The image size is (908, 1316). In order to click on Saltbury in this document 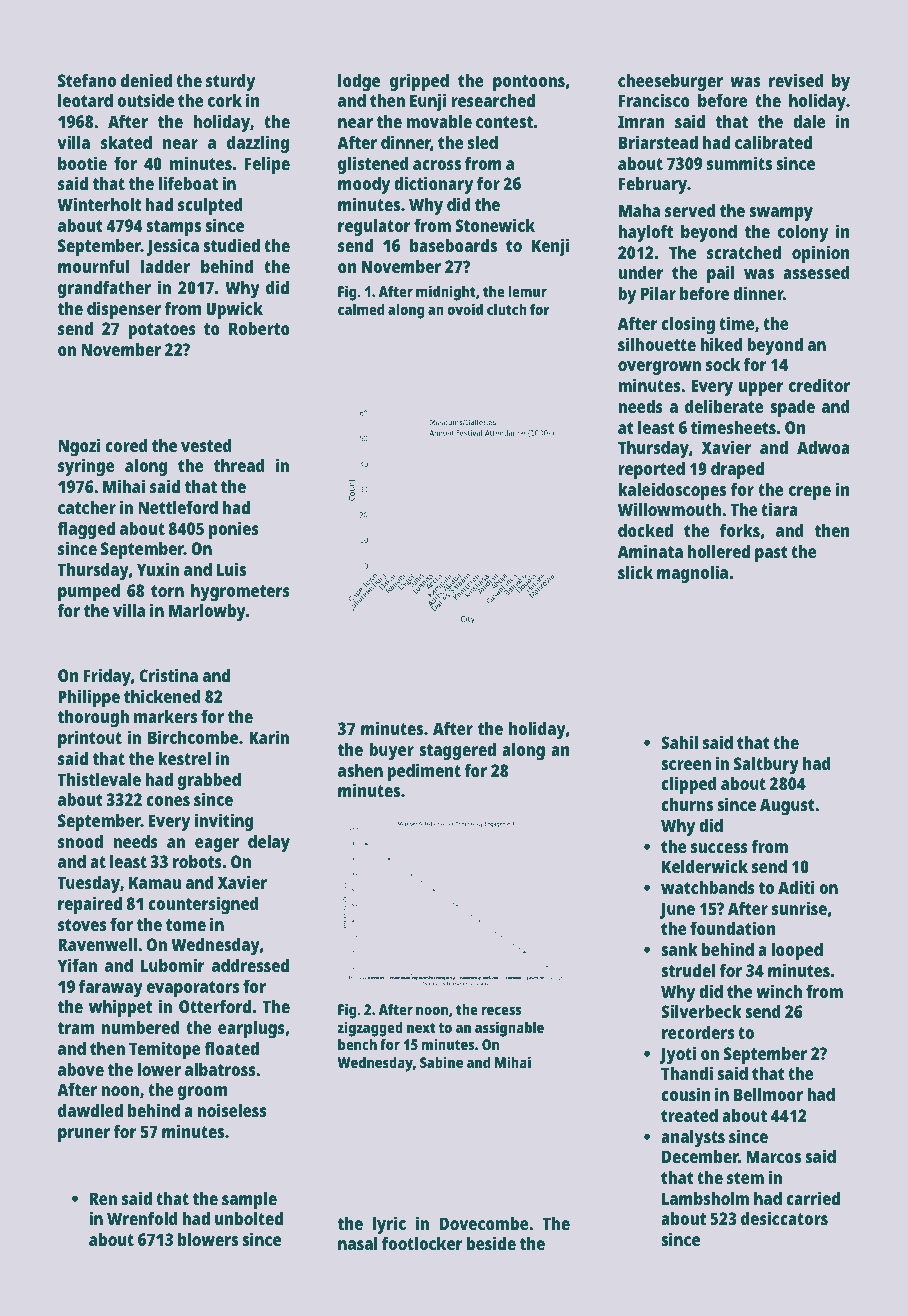, I will do `click(766, 765)`.
